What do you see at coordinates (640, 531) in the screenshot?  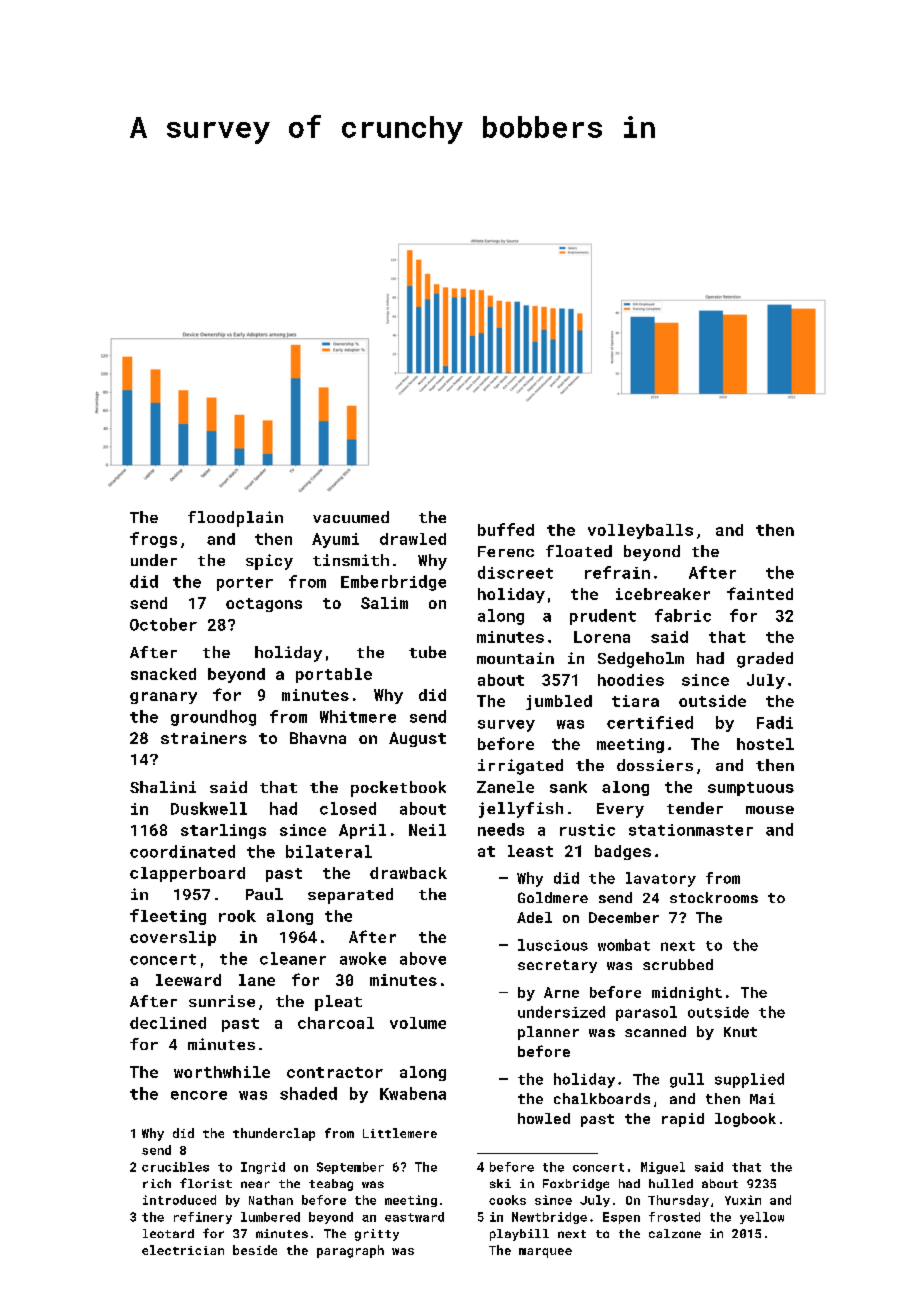 I see `volleyballs` at bounding box center [640, 531].
